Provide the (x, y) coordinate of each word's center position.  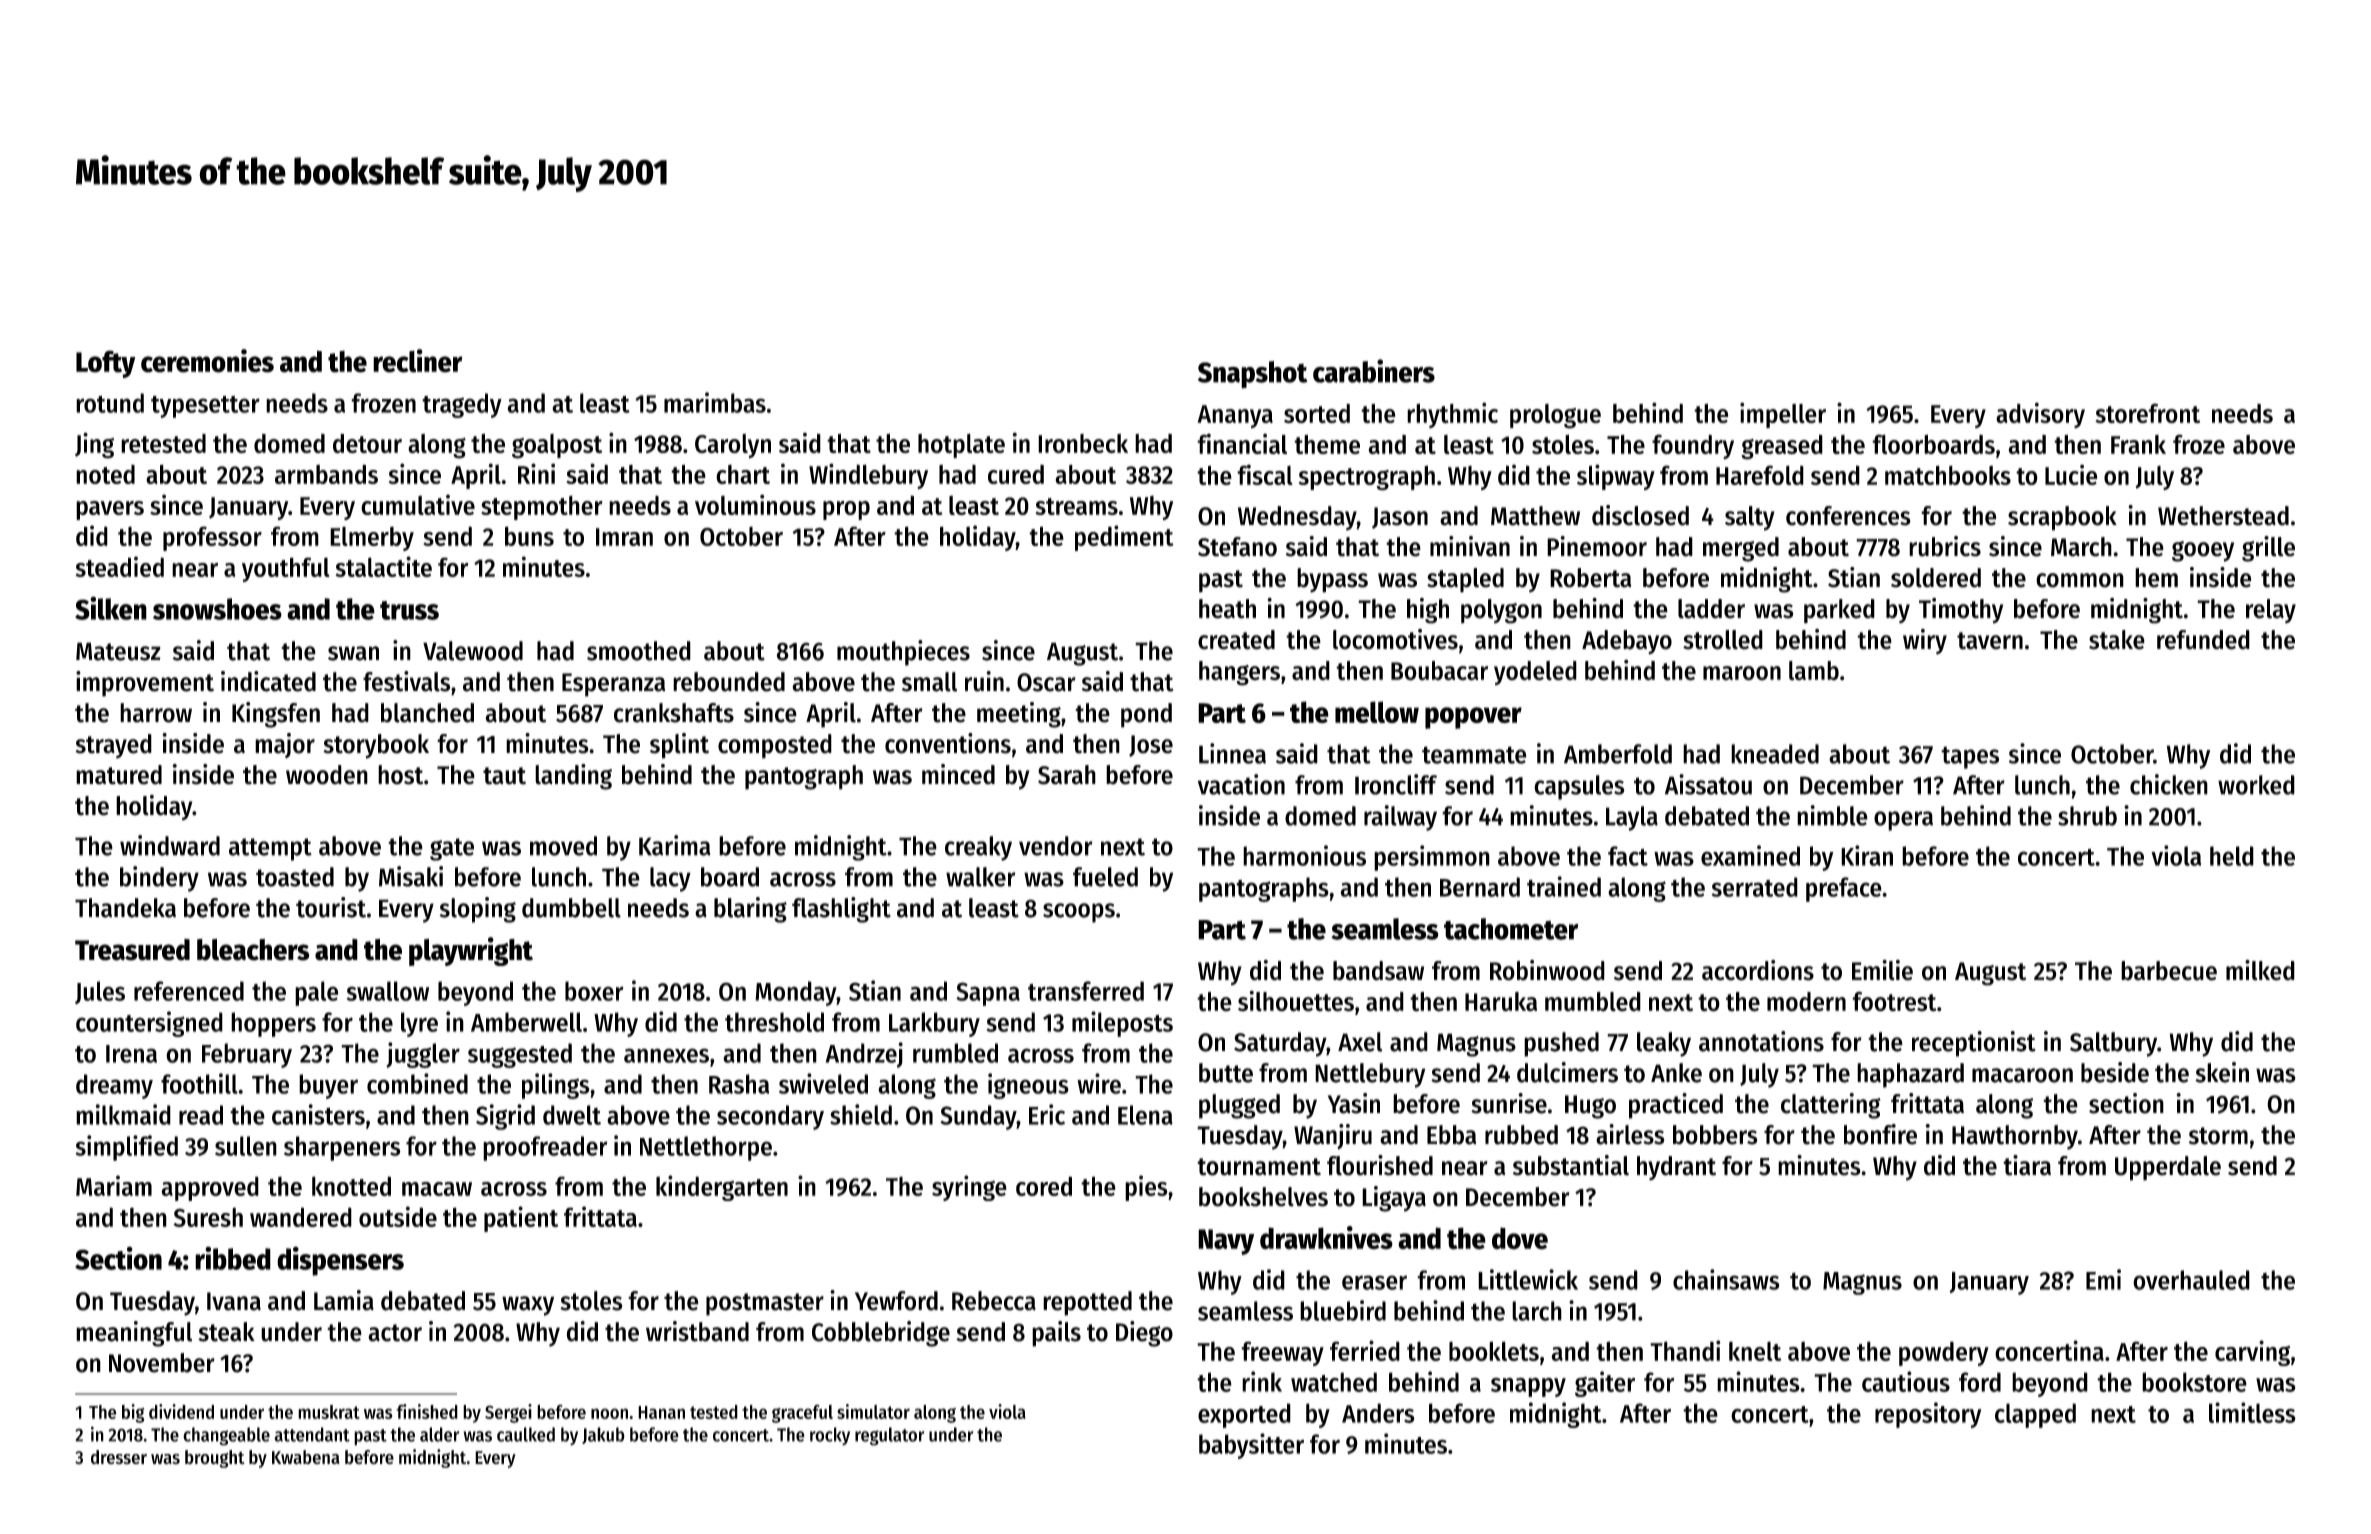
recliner (418, 361)
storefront (2147, 413)
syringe (969, 1188)
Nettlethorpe (706, 1148)
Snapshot (1253, 375)
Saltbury (2113, 1044)
